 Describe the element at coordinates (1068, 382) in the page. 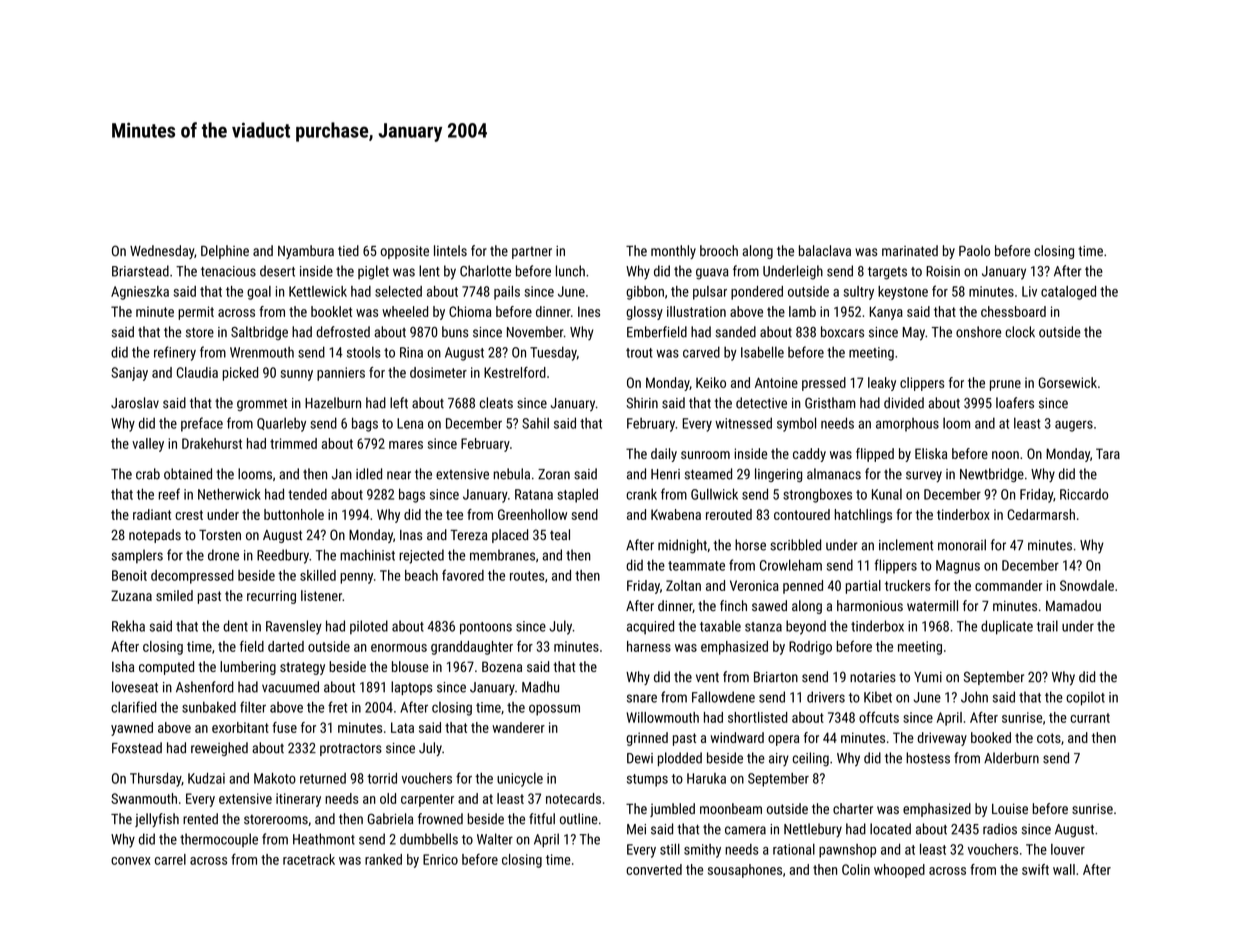

I see `Gorsewick` at that location.
